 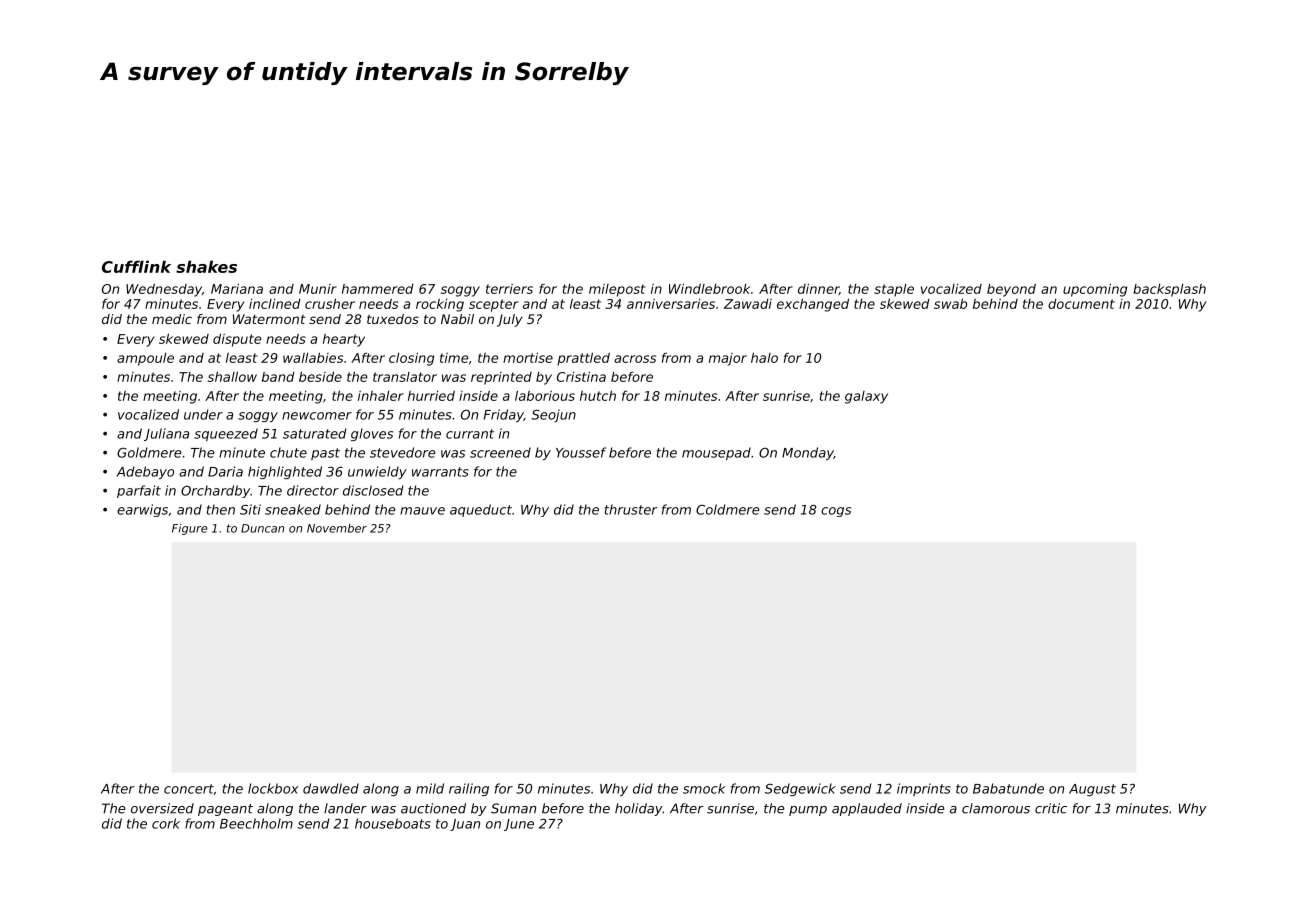 What do you see at coordinates (866, 397) in the screenshot?
I see `galaxy` at bounding box center [866, 397].
